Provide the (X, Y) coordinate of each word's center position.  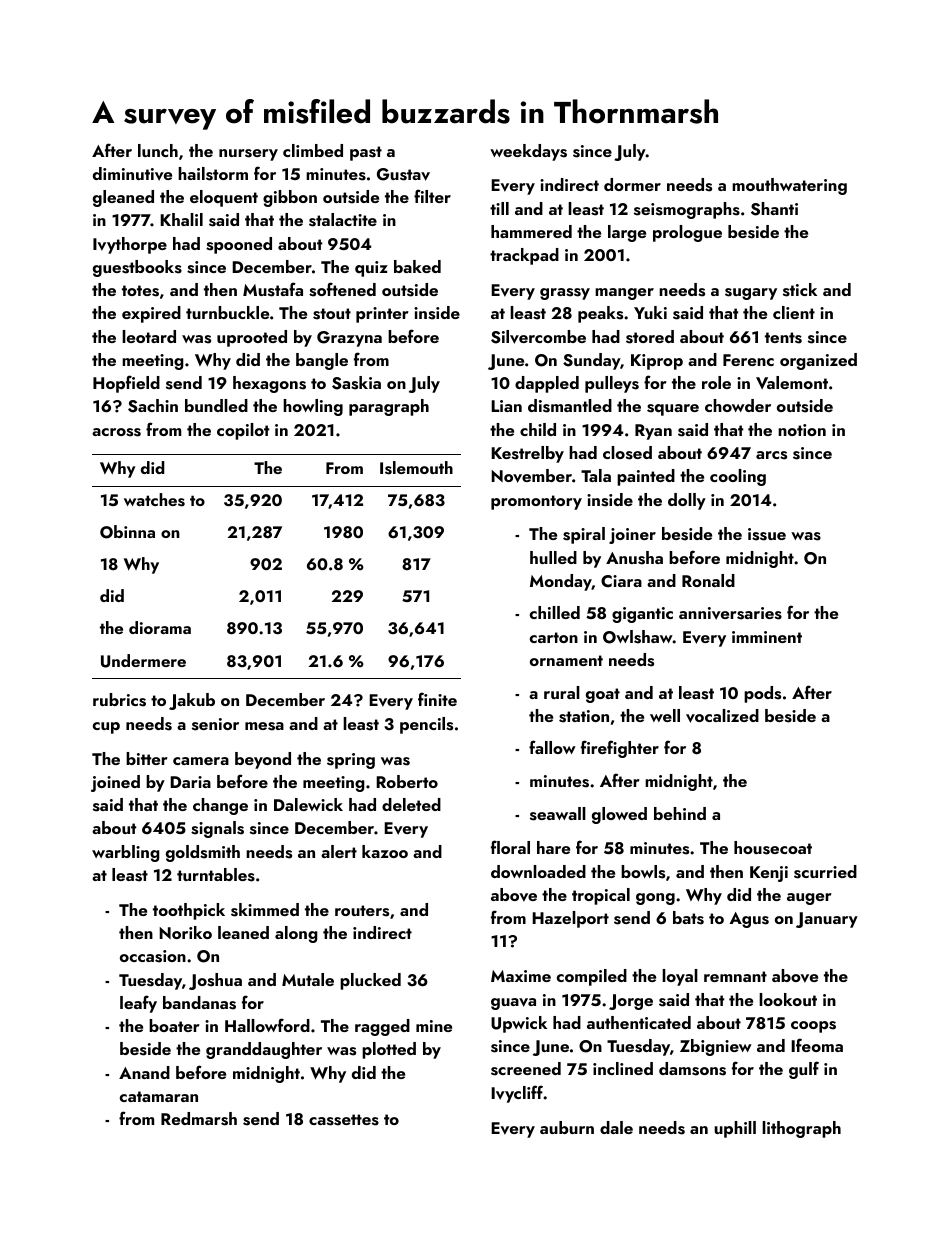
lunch (158, 150)
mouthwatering (789, 186)
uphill (735, 1129)
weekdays (528, 152)
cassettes (344, 1120)
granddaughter (264, 1050)
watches (154, 500)
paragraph (389, 407)
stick (800, 290)
